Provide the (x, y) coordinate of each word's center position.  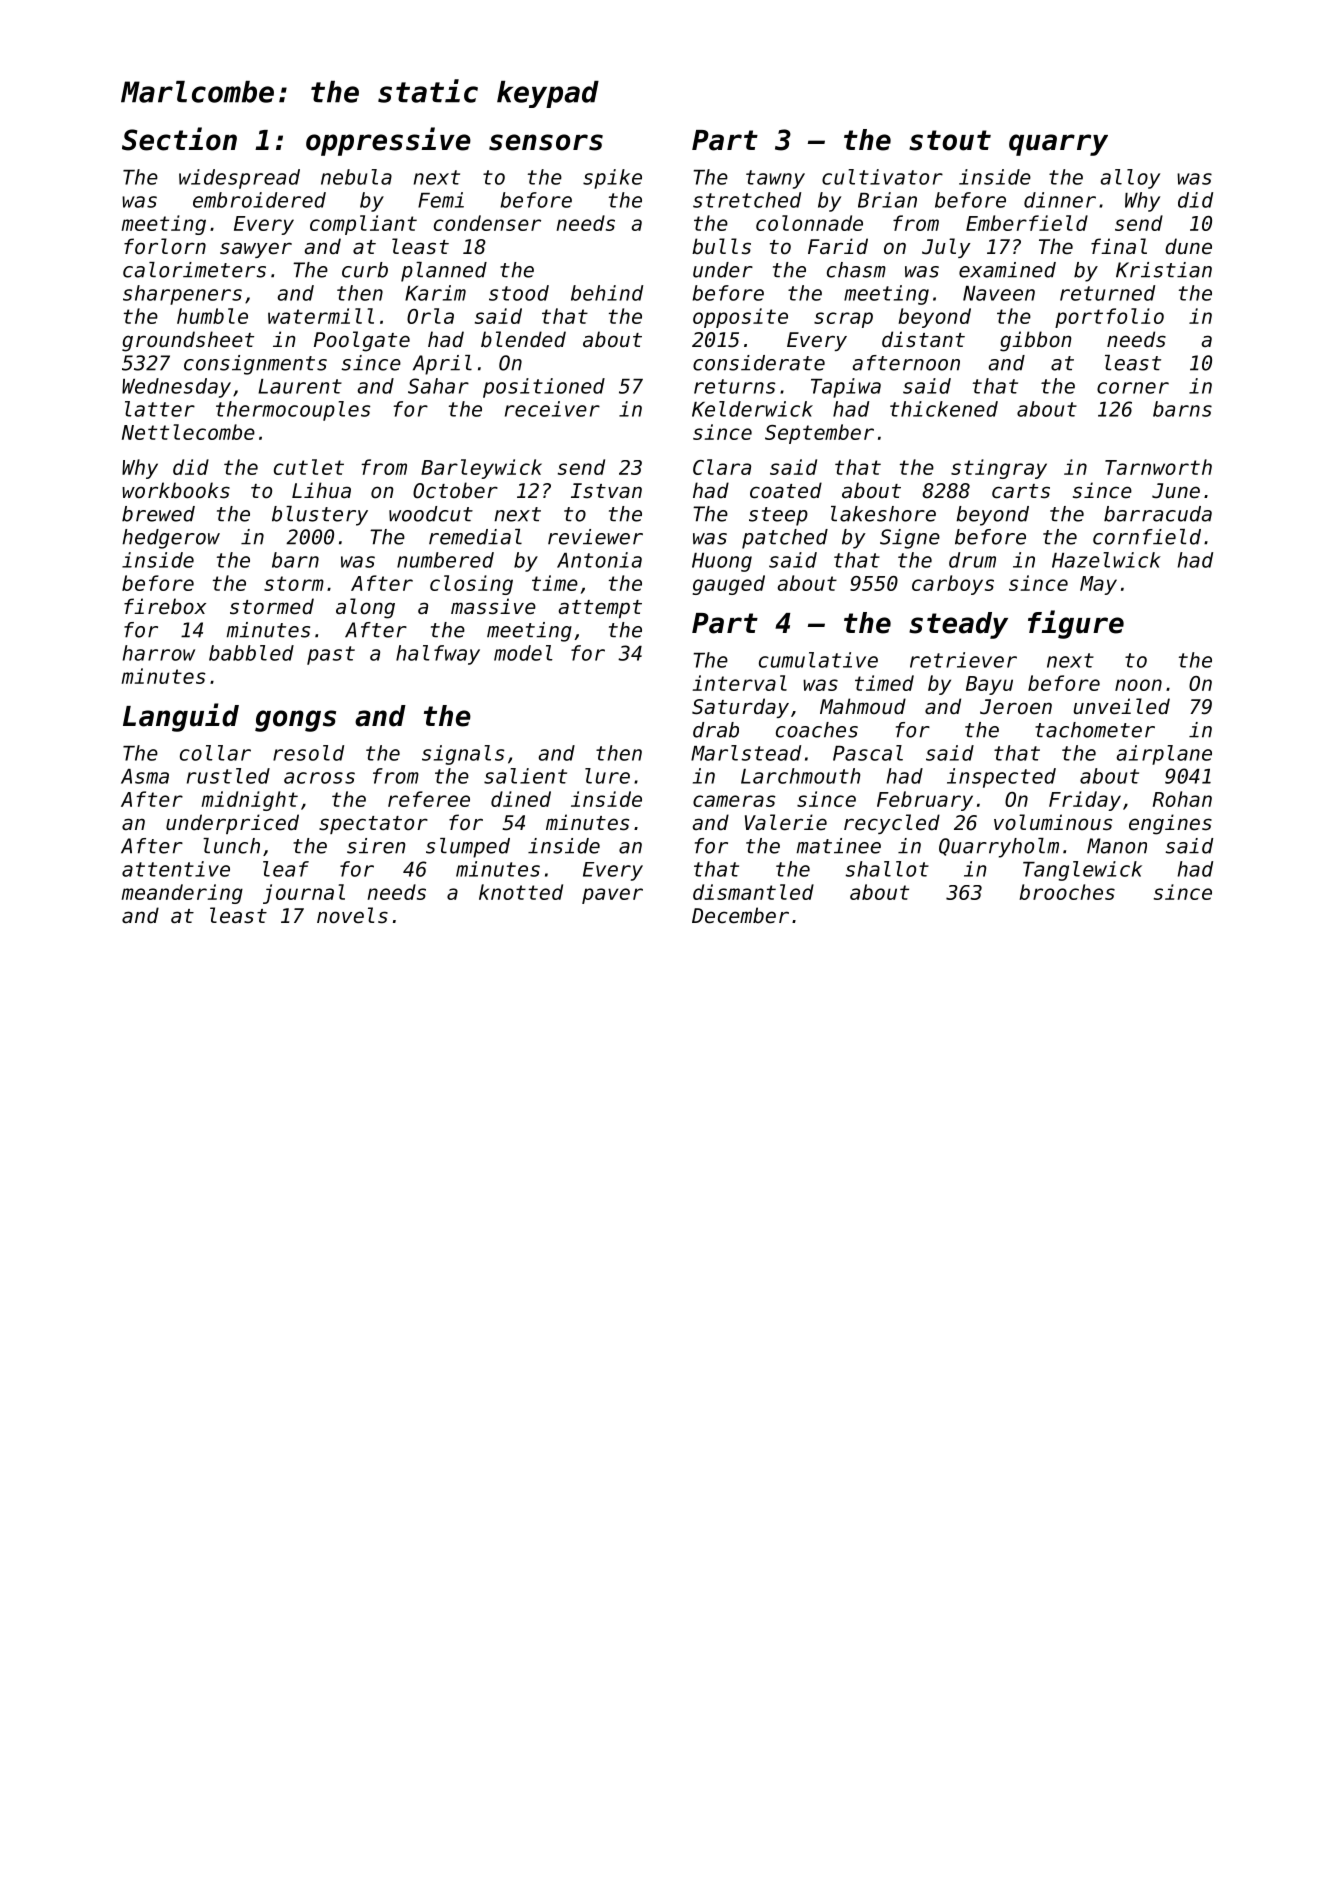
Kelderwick (752, 409)
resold (308, 753)
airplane (1164, 755)
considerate (759, 363)
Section (179, 139)
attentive (176, 869)
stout (950, 140)
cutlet (309, 467)
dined (521, 799)
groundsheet (188, 341)
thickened (944, 409)
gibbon (1036, 341)
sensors (546, 142)
